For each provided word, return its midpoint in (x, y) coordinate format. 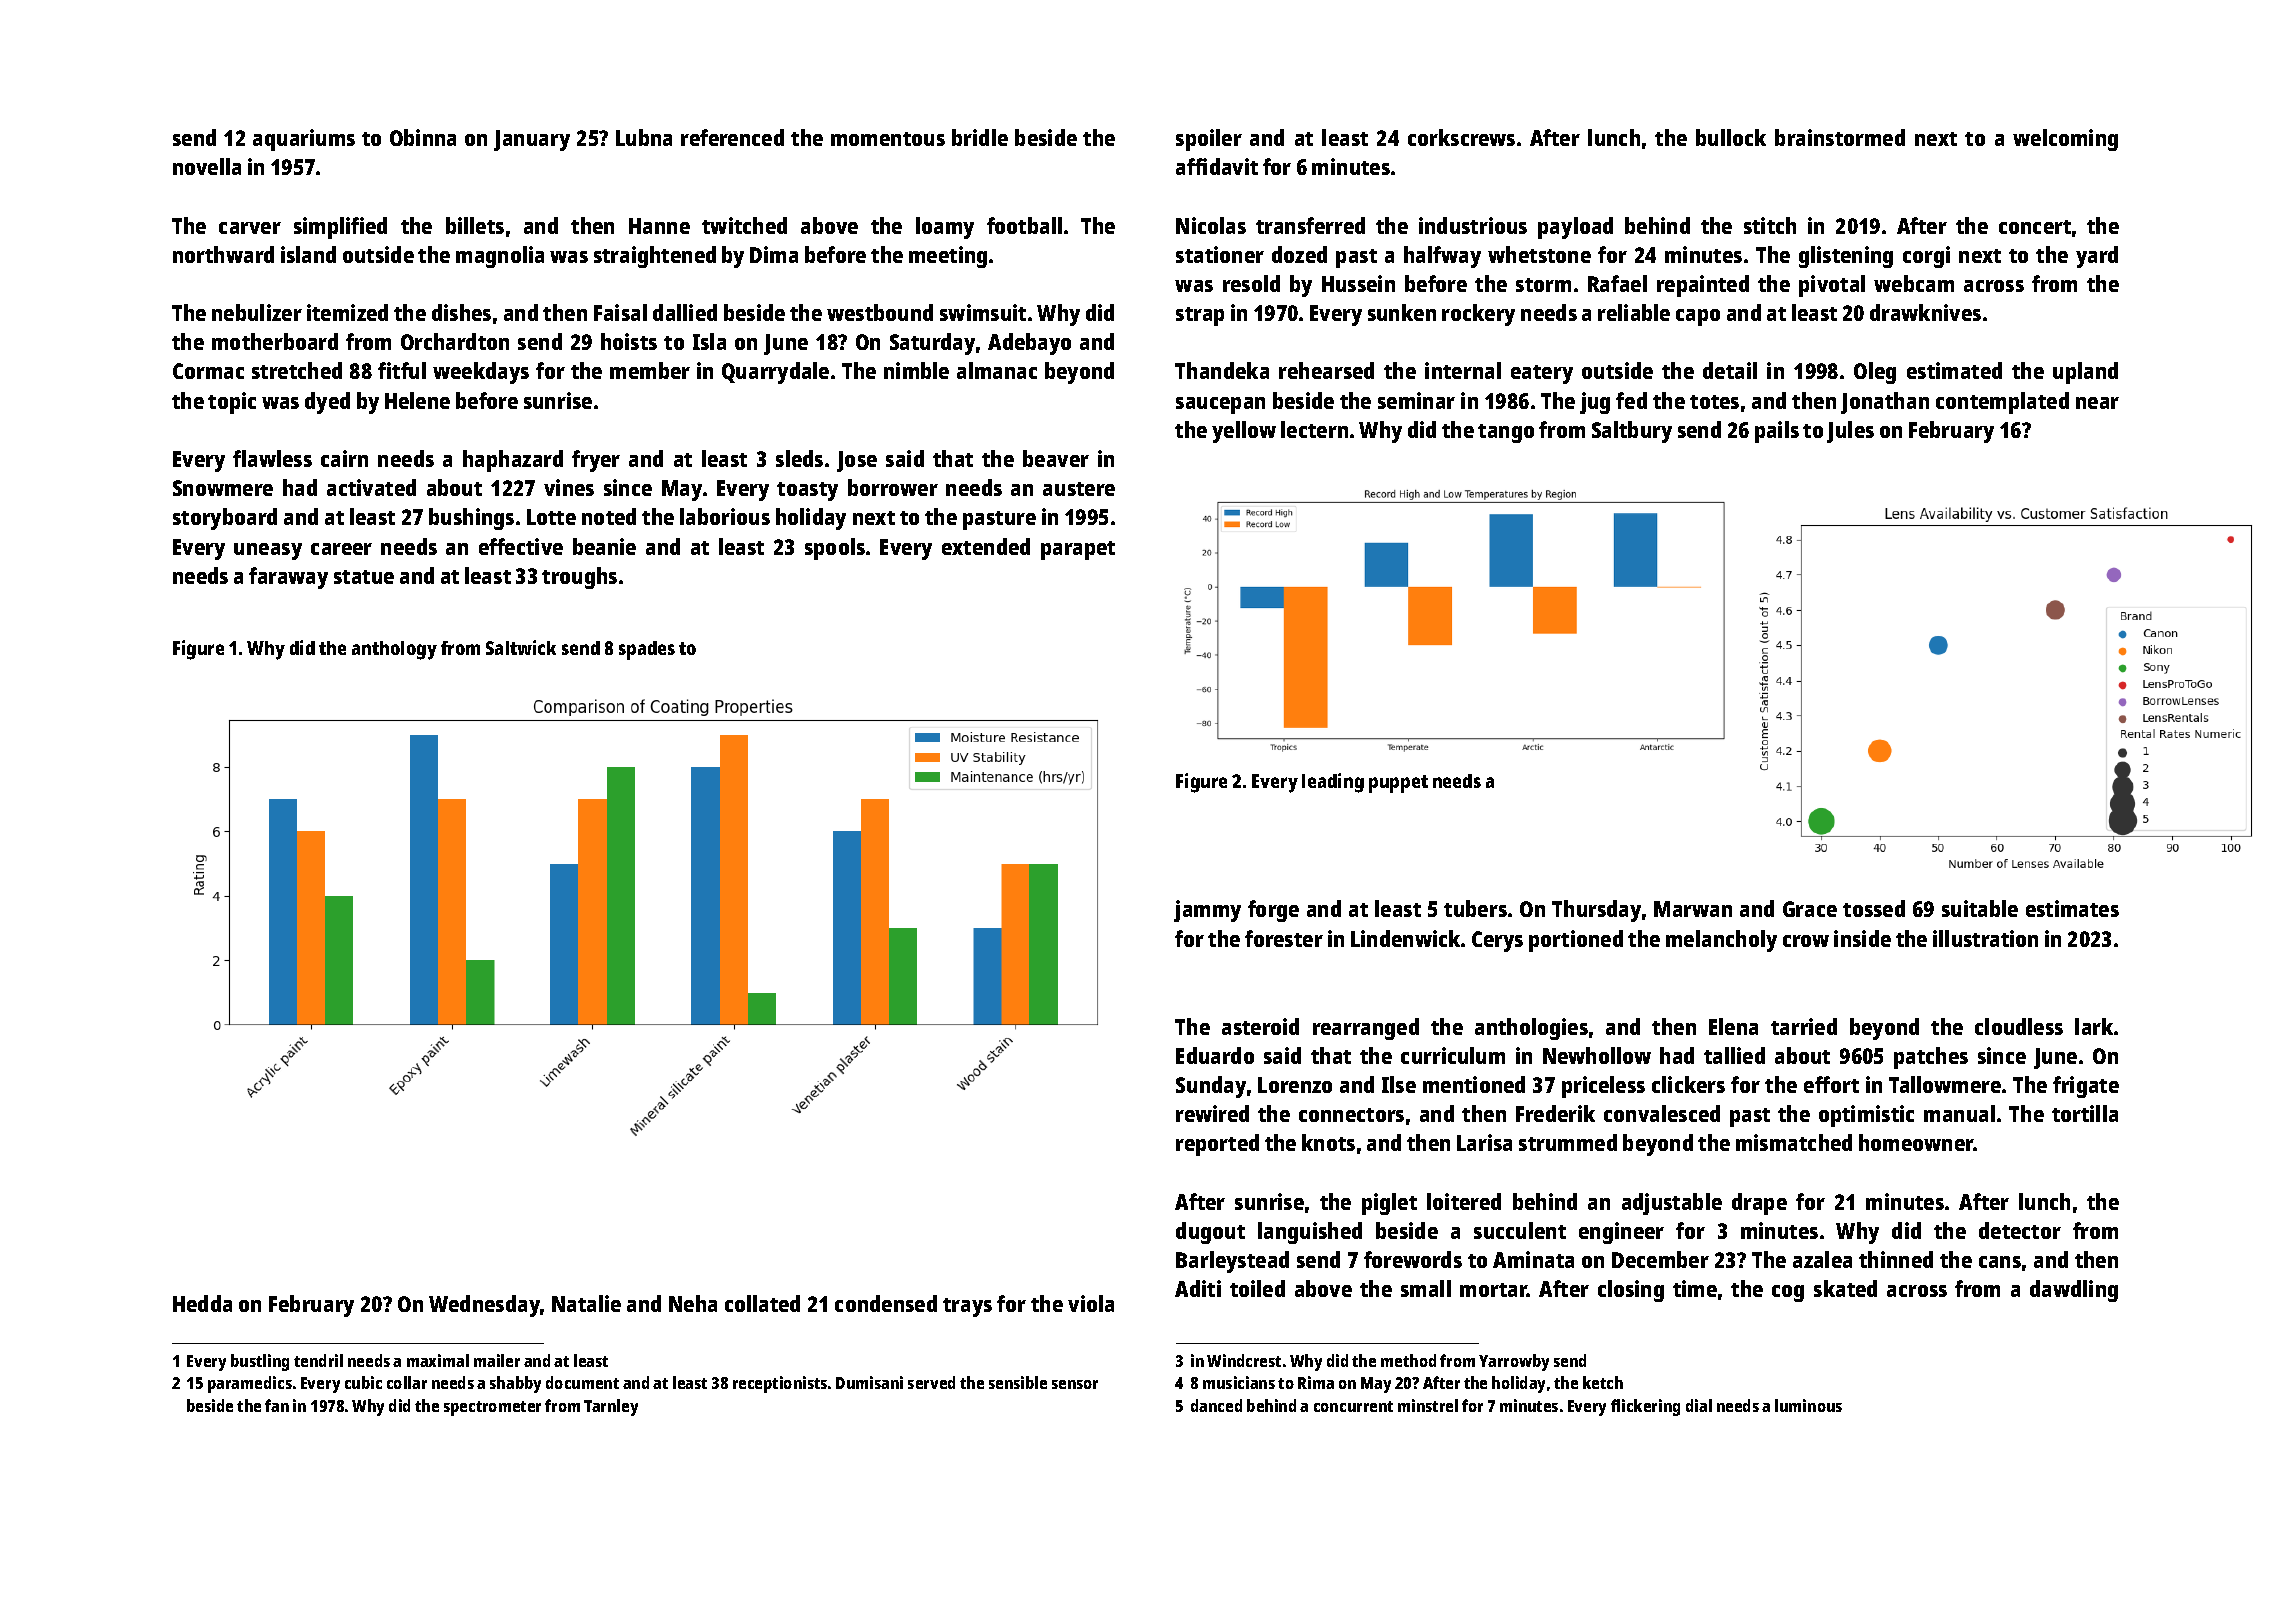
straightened (655, 257)
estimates (2072, 908)
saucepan (1220, 405)
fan (277, 1405)
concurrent (1353, 1406)
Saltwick (521, 647)
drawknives (1925, 312)
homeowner (1916, 1142)
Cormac (208, 371)
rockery (1478, 315)
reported (1217, 1145)
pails (1777, 432)
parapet (1078, 550)
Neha (693, 1303)
